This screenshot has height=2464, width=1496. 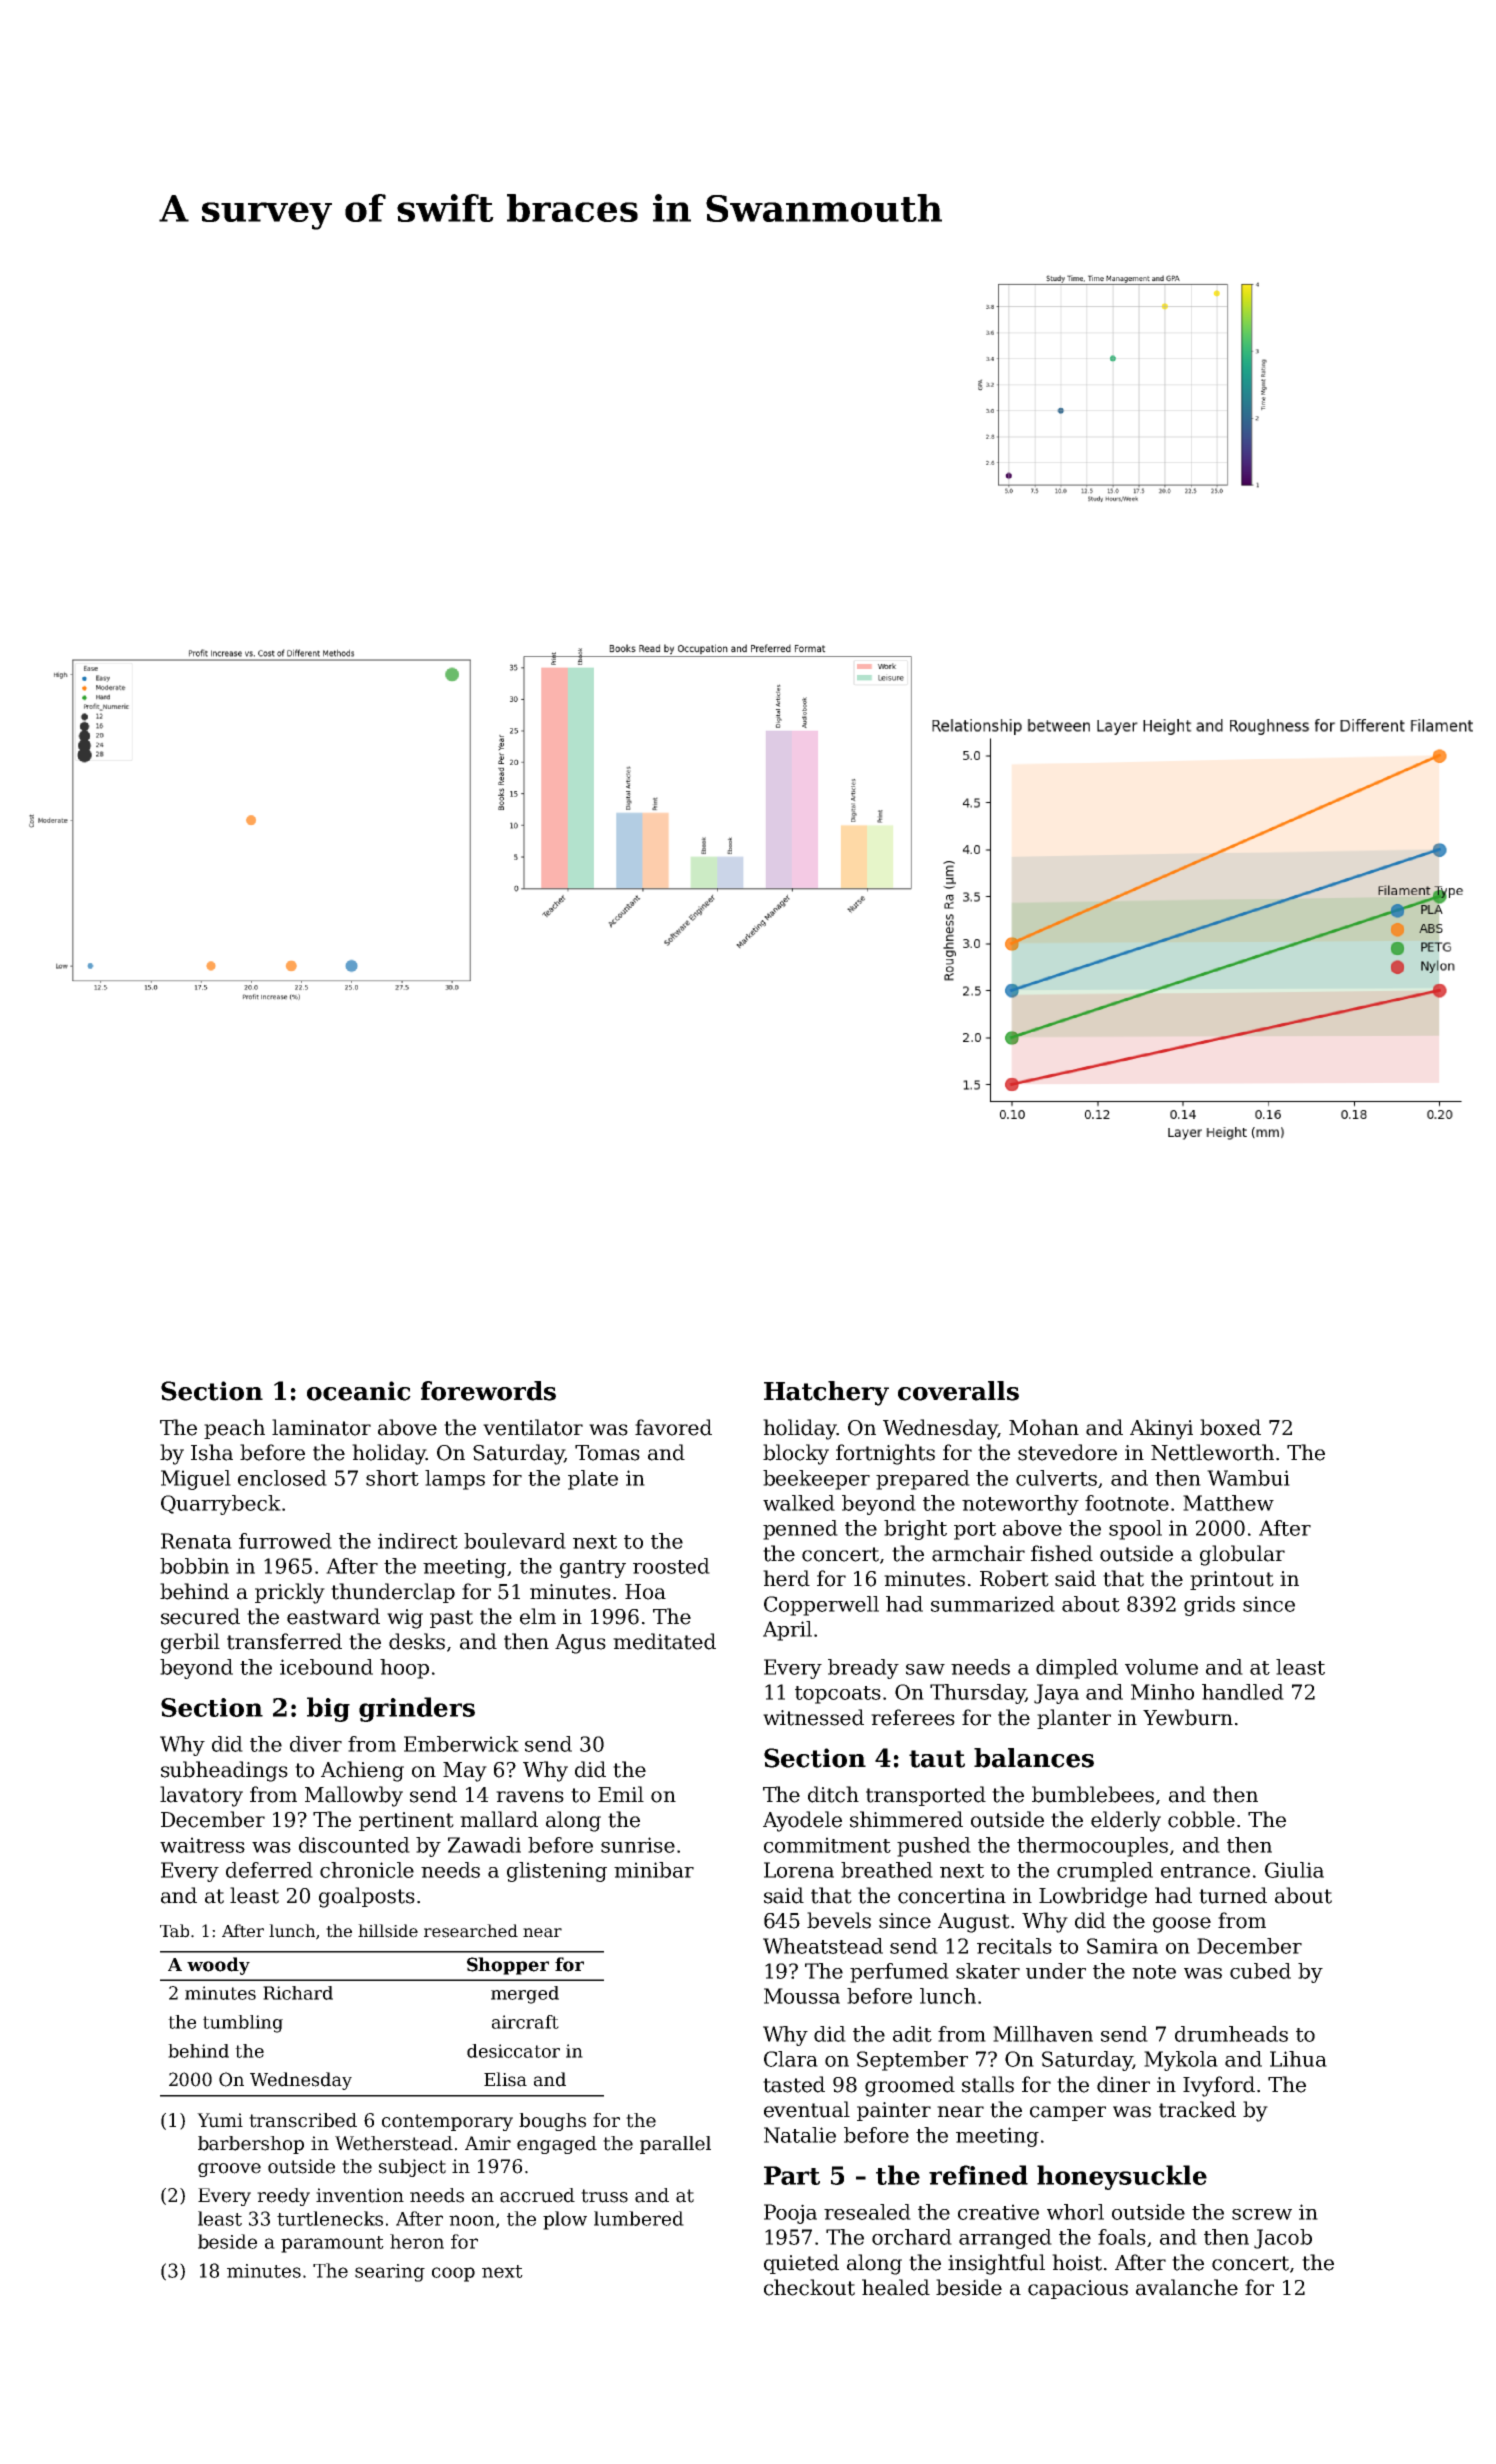 I want to click on invention, so click(x=360, y=2195).
